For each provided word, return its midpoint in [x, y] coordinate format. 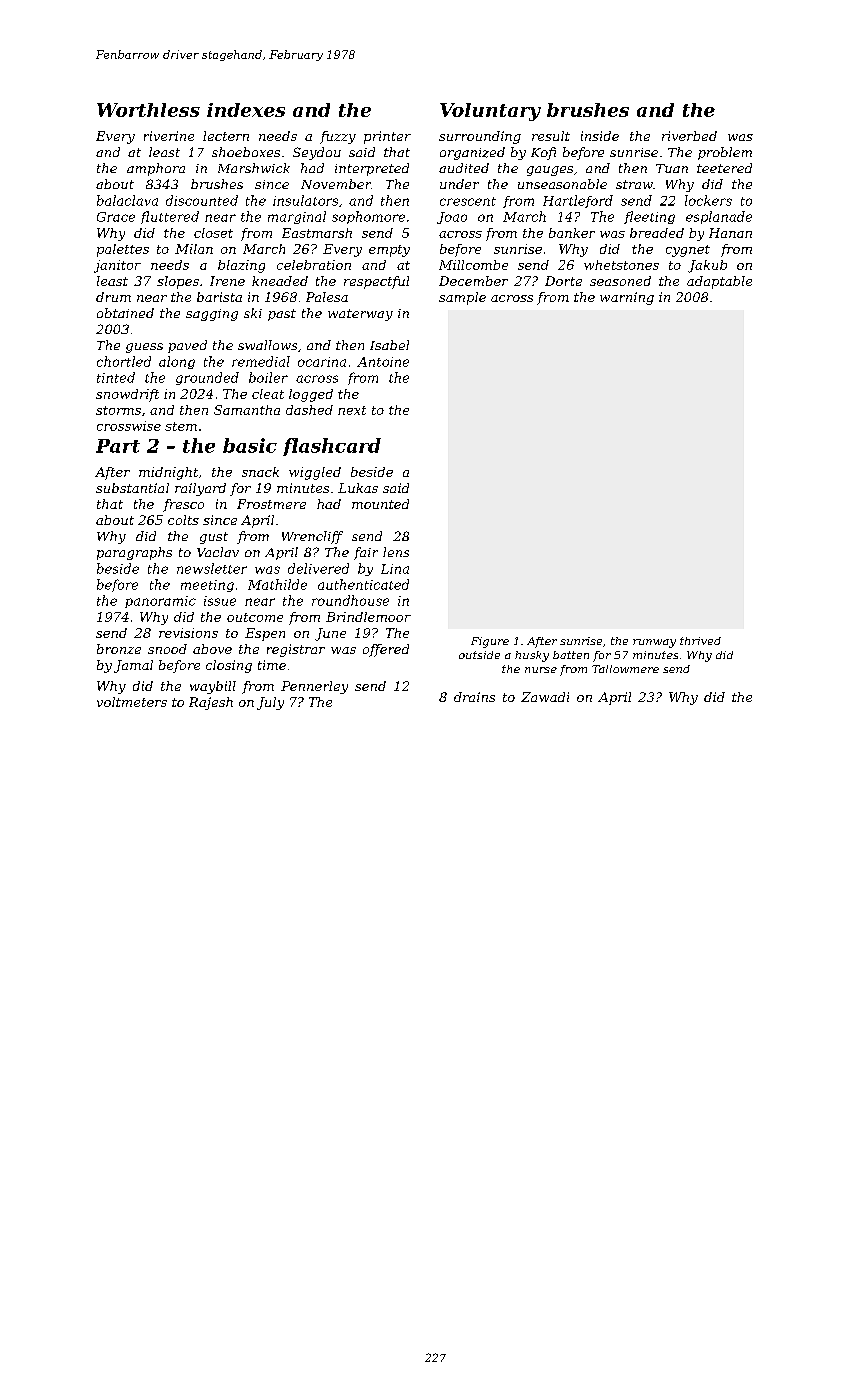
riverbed [689, 136]
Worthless [148, 110]
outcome [255, 617]
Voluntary [490, 112]
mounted [380, 504]
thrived [700, 641]
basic [250, 445]
